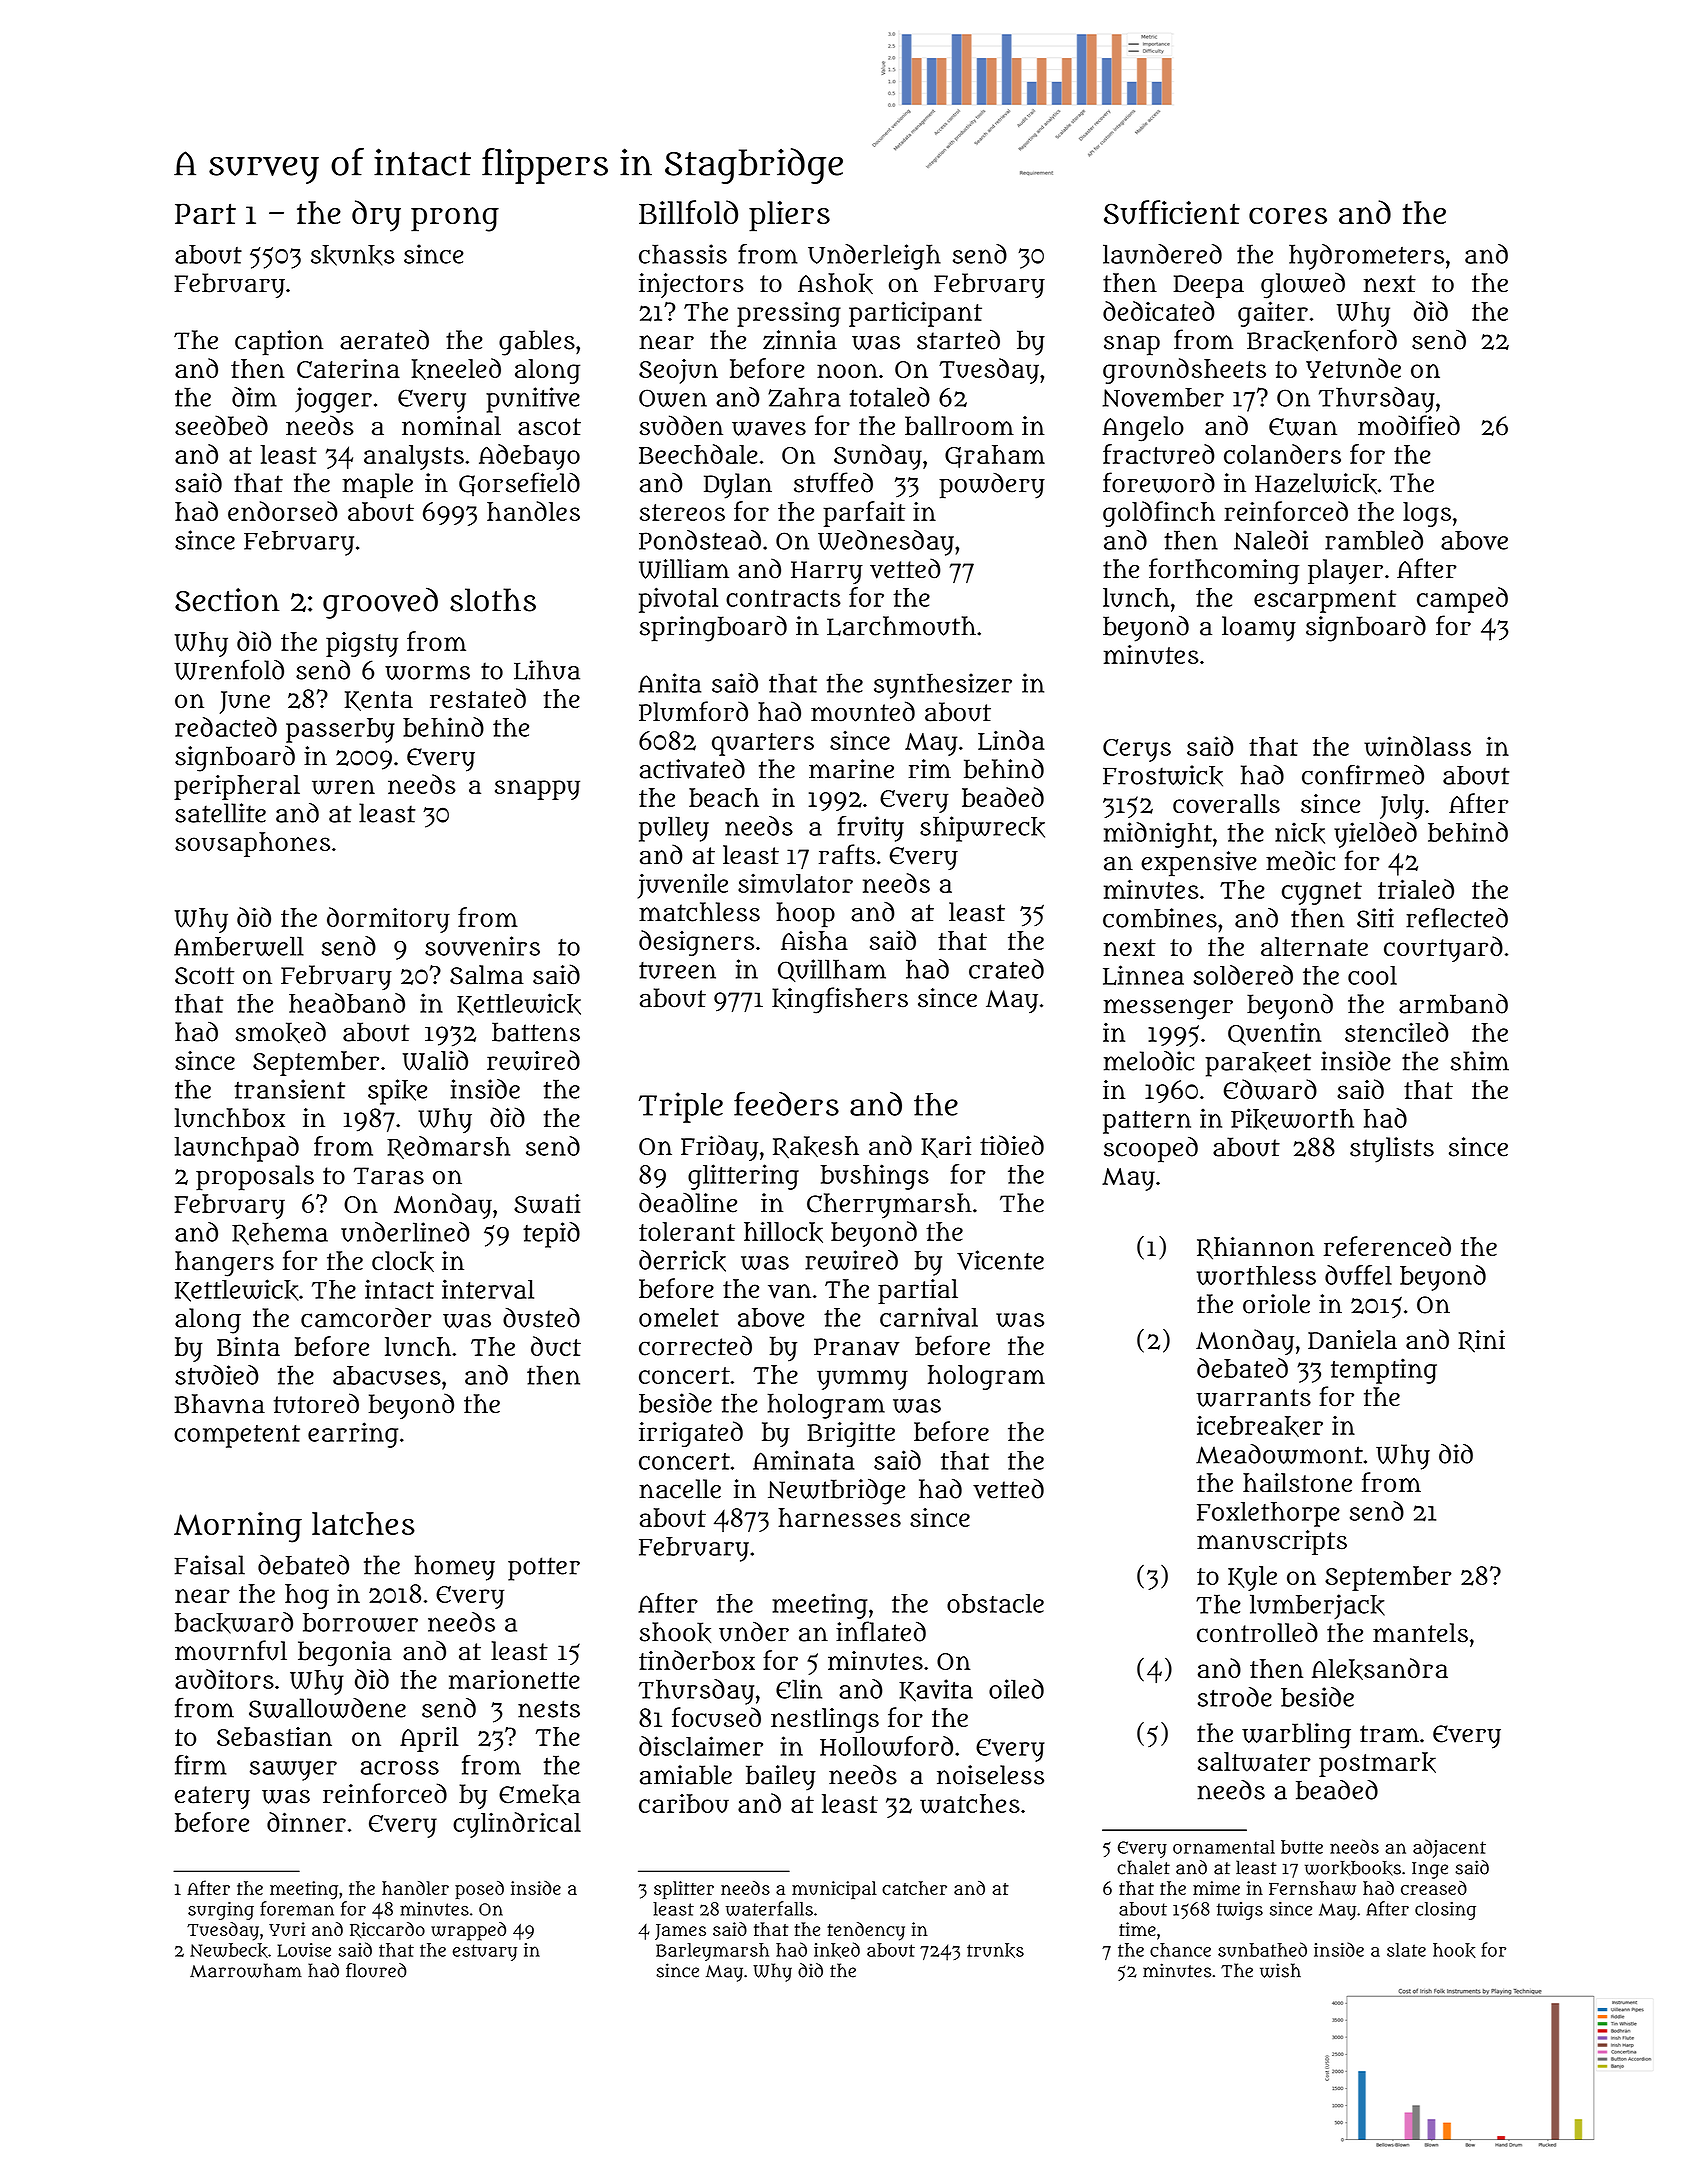 This screenshot has width=1683, height=2178. Describe the element at coordinates (990, 1775) in the screenshot. I see `noiseless` at that location.
